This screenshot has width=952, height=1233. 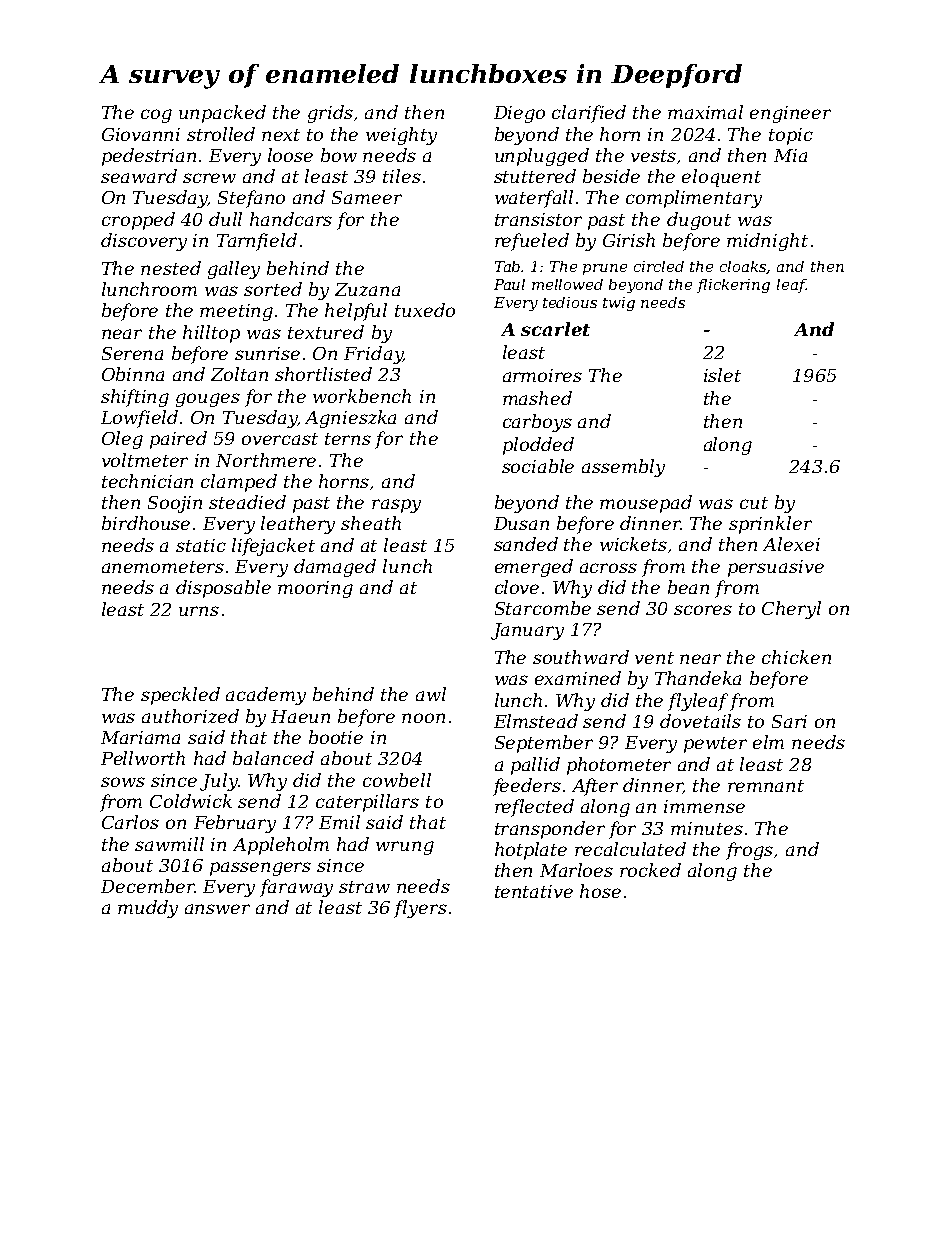 I want to click on maximal, so click(x=705, y=112).
